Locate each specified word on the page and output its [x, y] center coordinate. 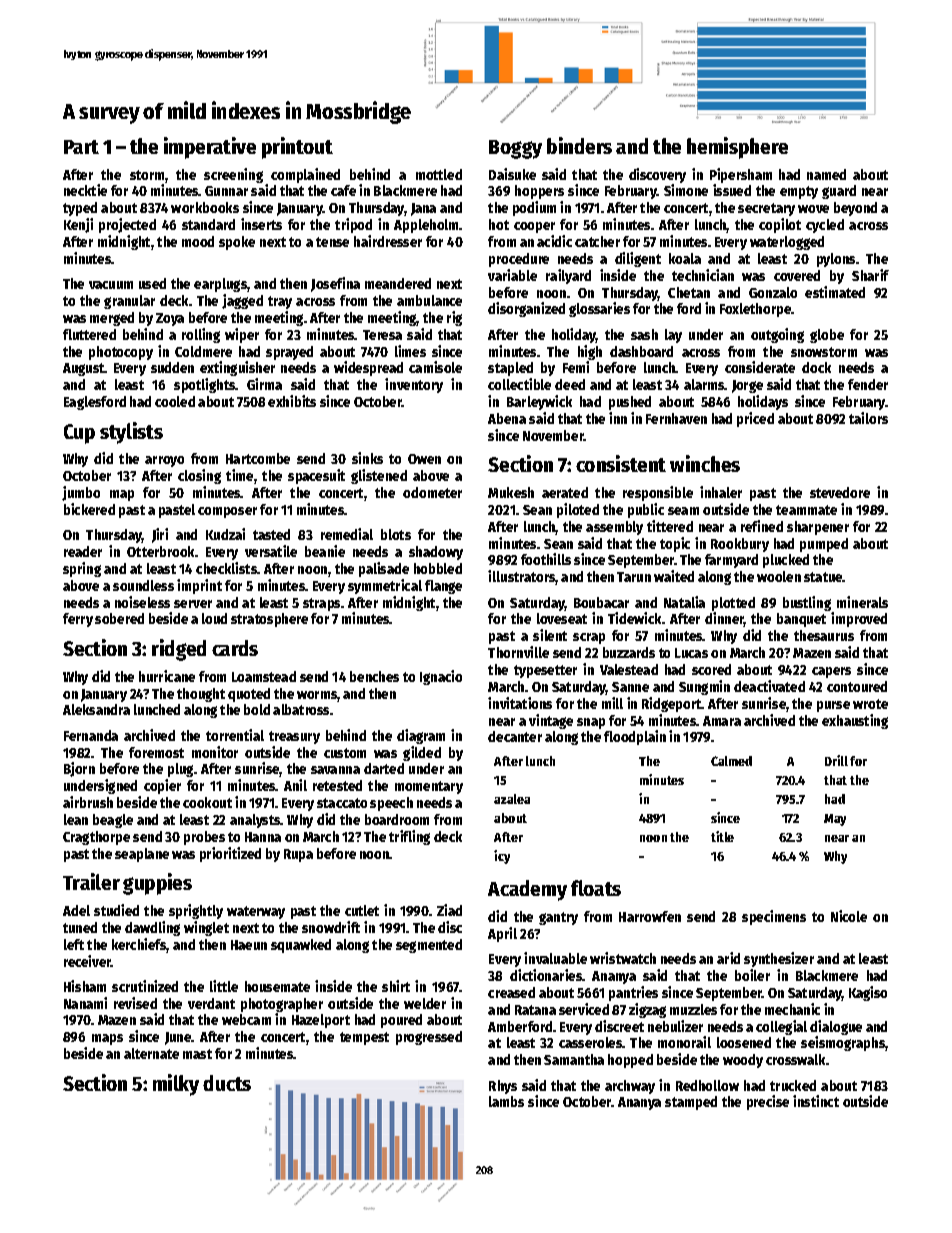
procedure [519, 260]
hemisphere [737, 148]
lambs [506, 1101]
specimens [774, 917]
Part [81, 147]
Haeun [249, 945]
